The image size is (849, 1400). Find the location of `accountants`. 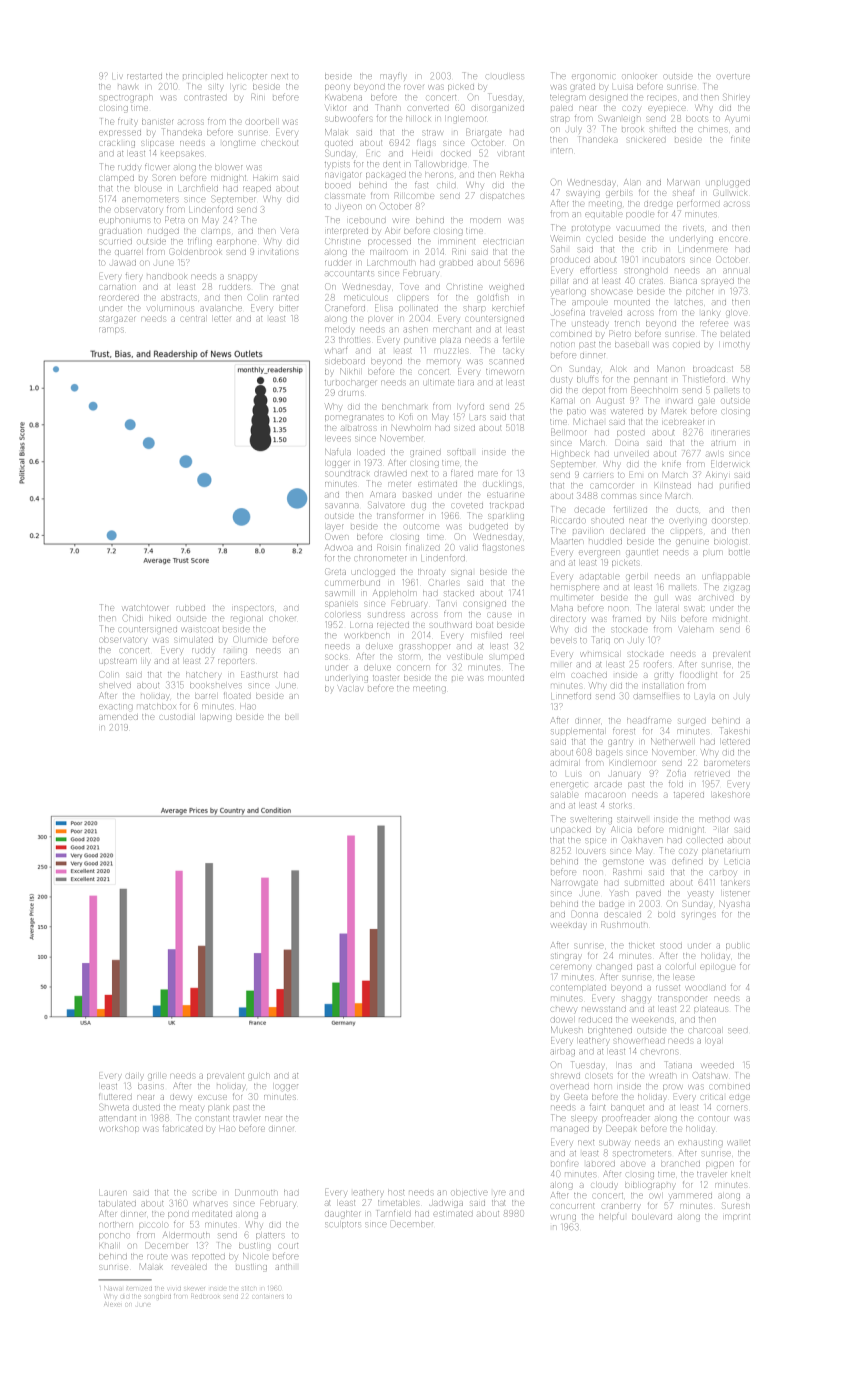

accountants is located at coordinates (349, 273).
